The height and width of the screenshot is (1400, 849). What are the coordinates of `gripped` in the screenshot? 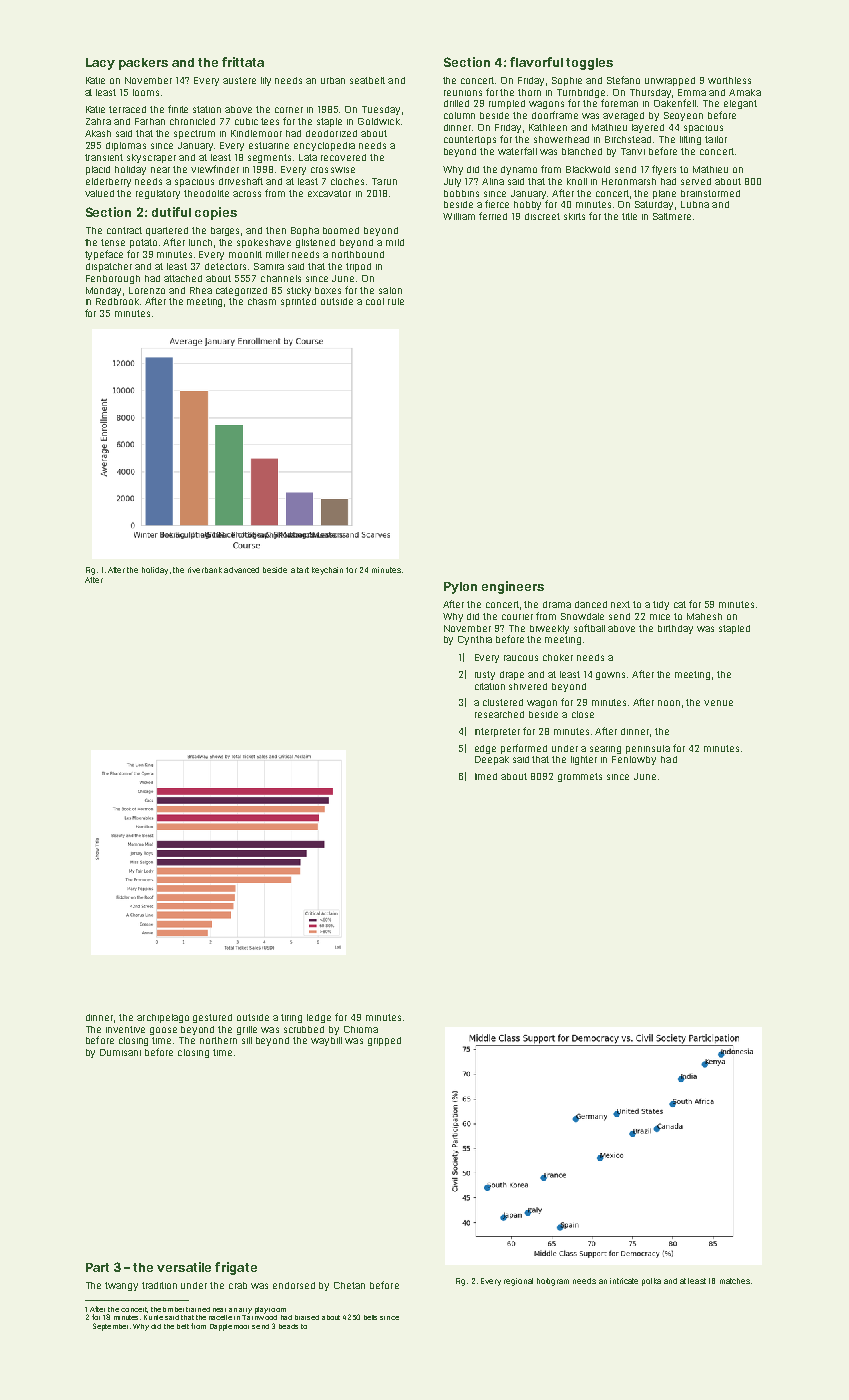 It's located at (384, 1041).
